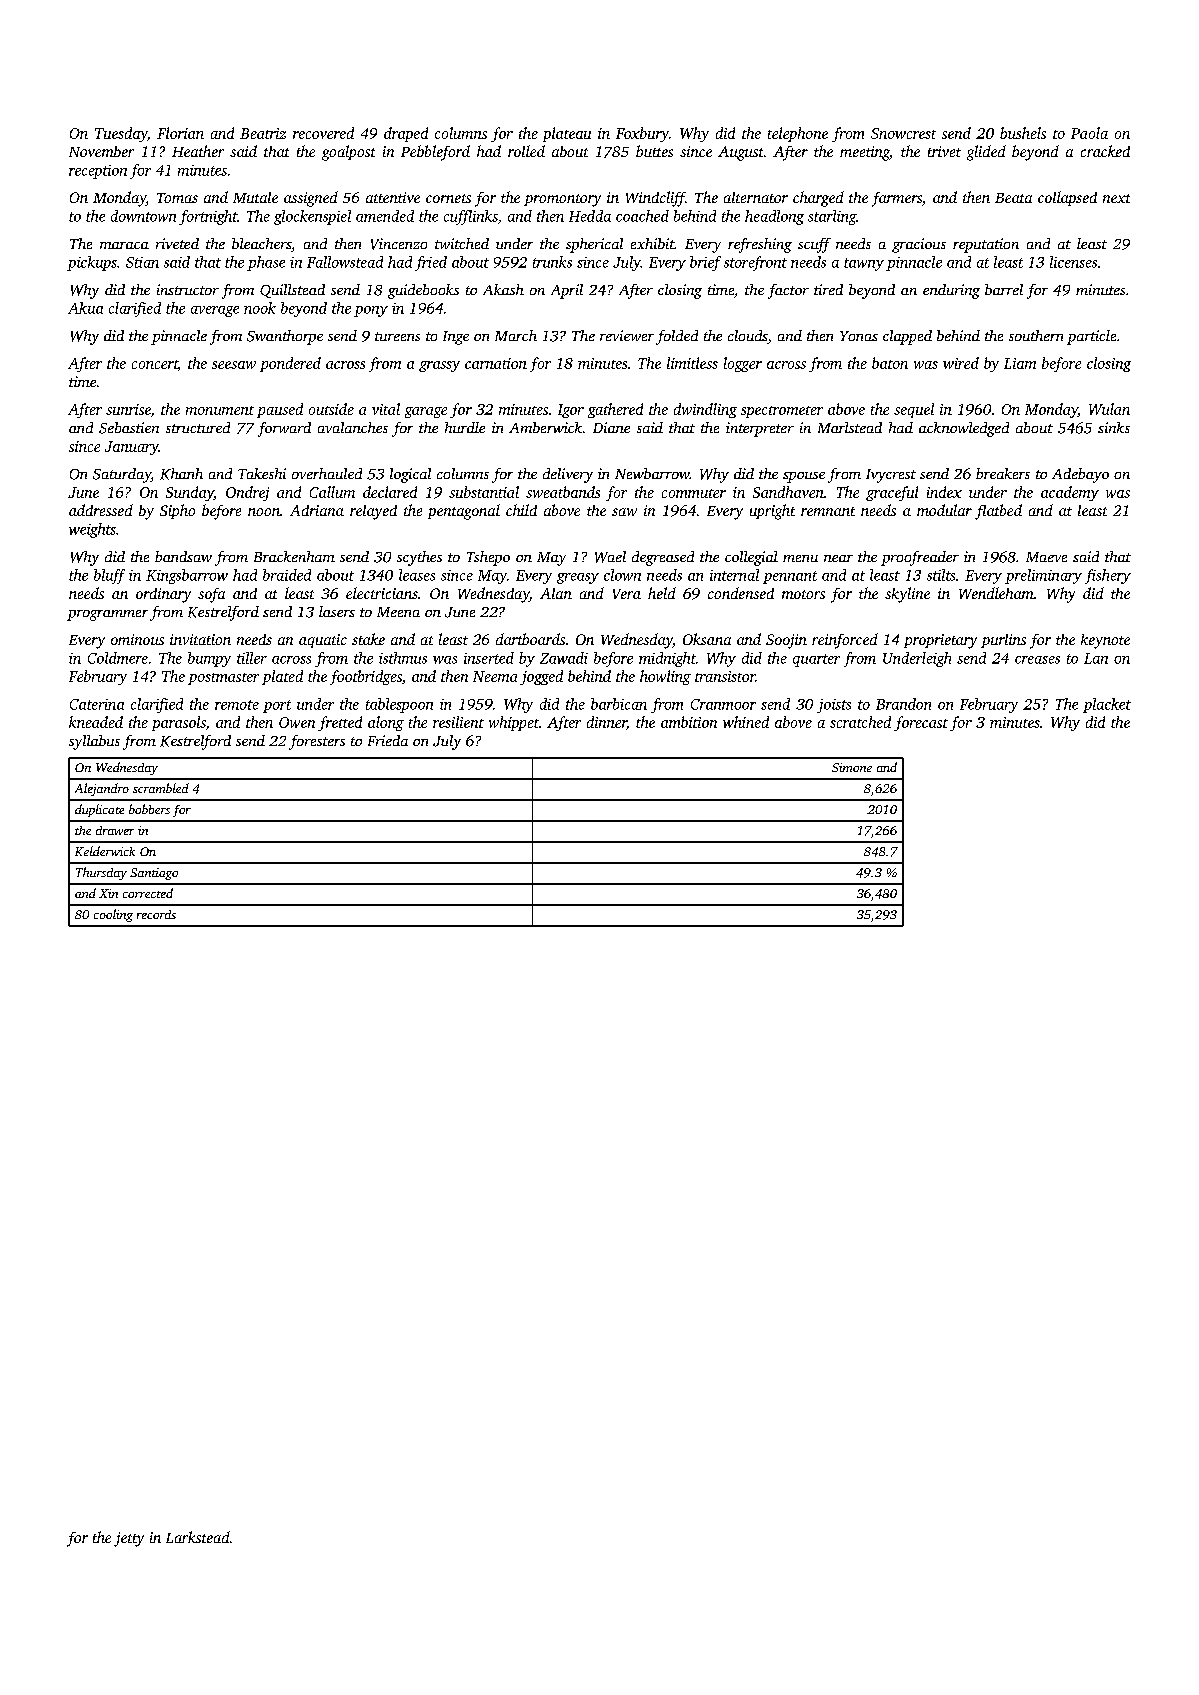  I want to click on Simone, so click(852, 767).
